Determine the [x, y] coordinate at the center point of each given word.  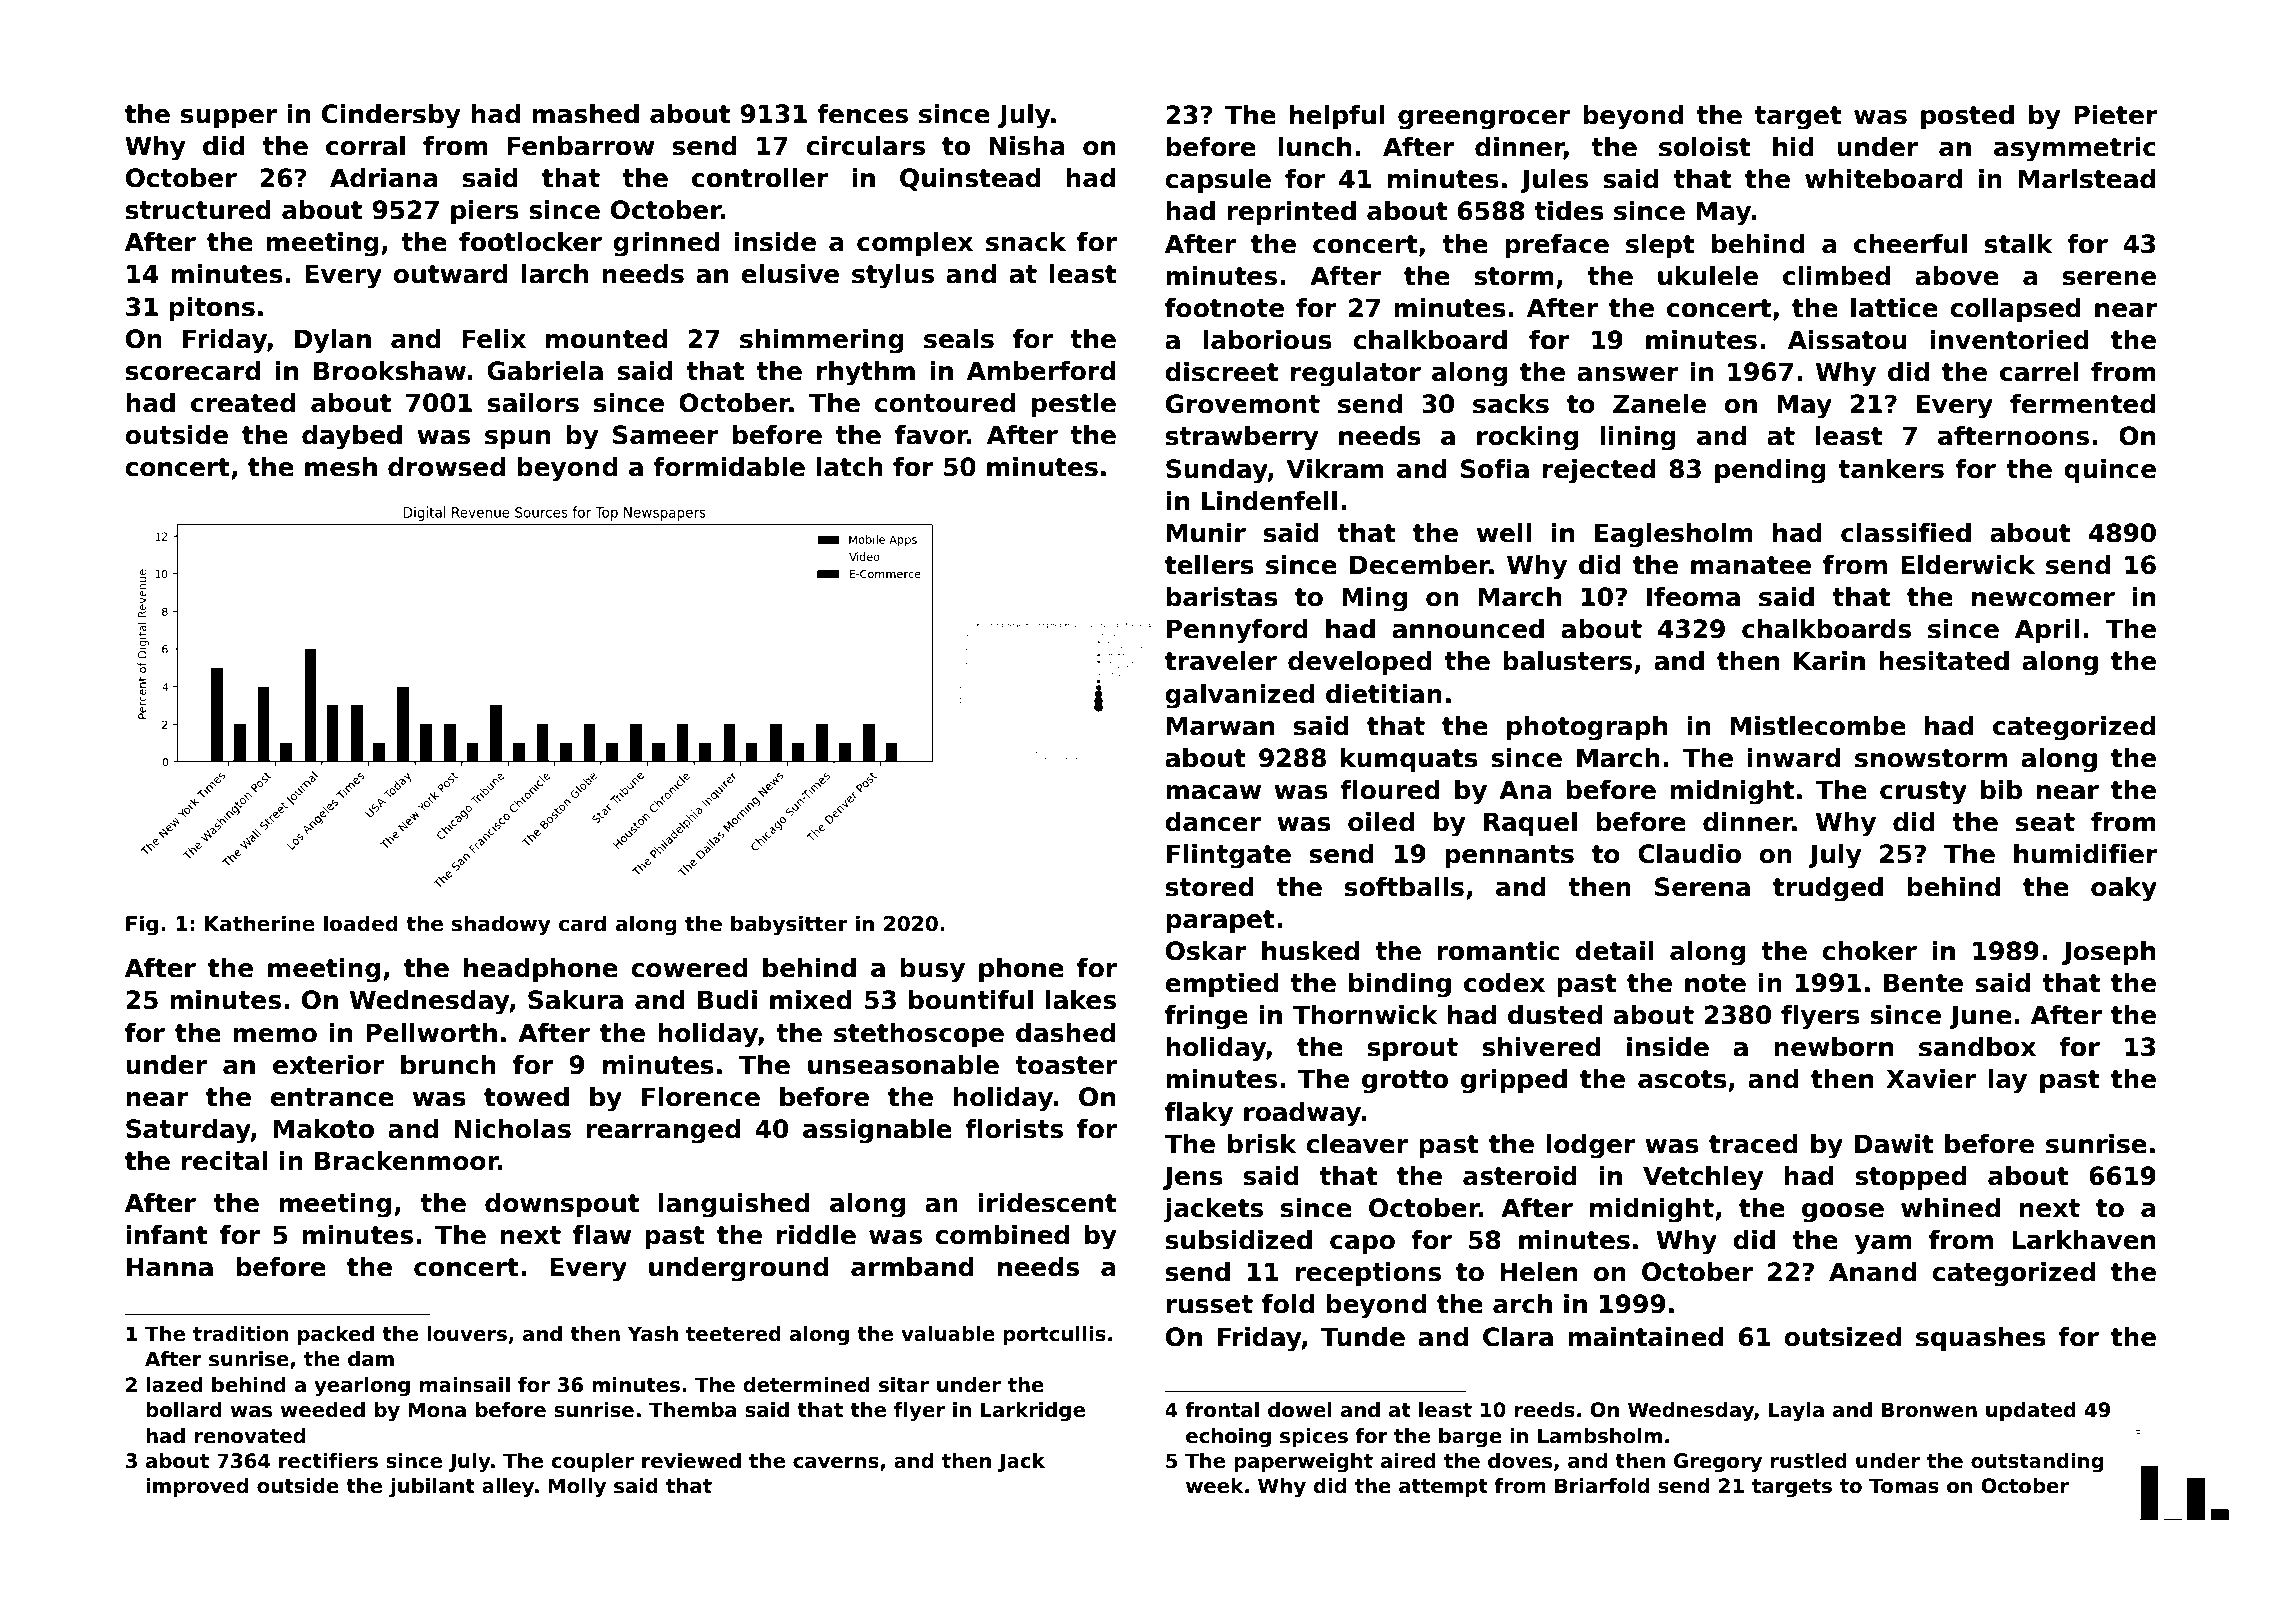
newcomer [2043, 599]
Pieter [2116, 115]
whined [1950, 1208]
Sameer [666, 435]
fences [862, 114]
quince [2110, 471]
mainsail [465, 1385]
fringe [1206, 1017]
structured [198, 210]
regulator [1356, 374]
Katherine [260, 923]
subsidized [1239, 1240]
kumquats [1409, 760]
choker [1869, 951]
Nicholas [513, 1129]
